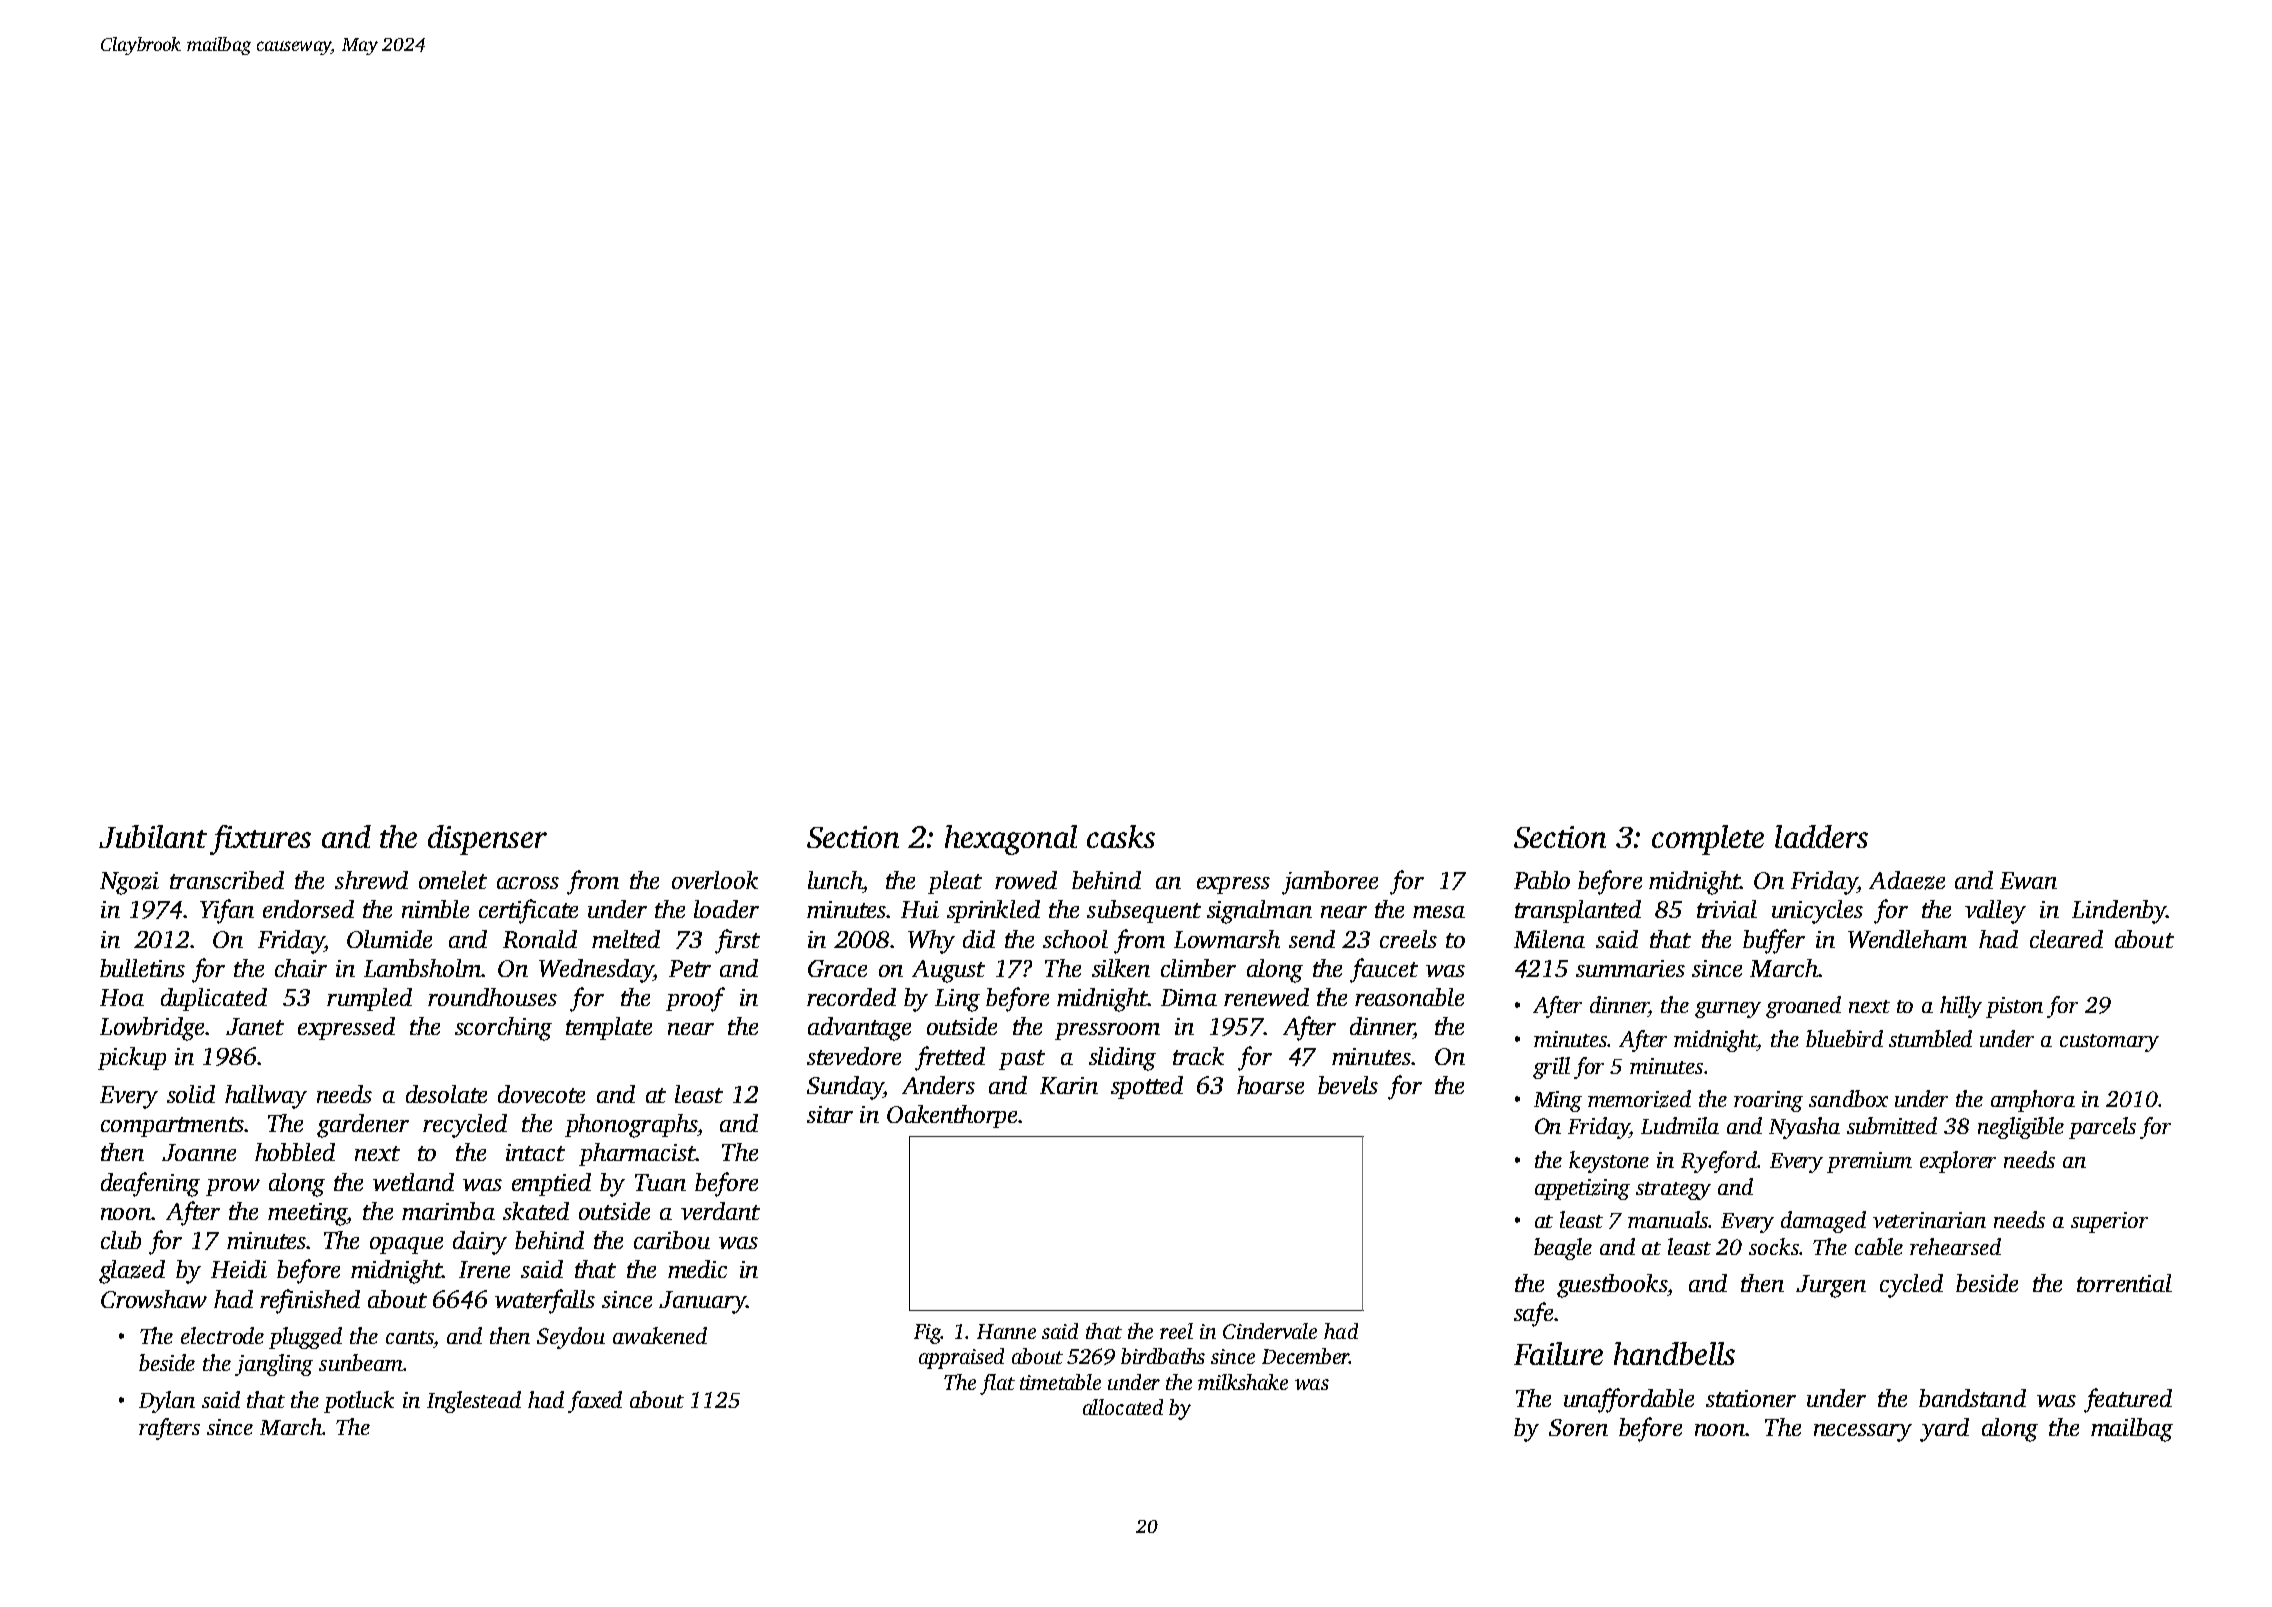  What do you see at coordinates (369, 999) in the document?
I see `rumpled` at bounding box center [369, 999].
